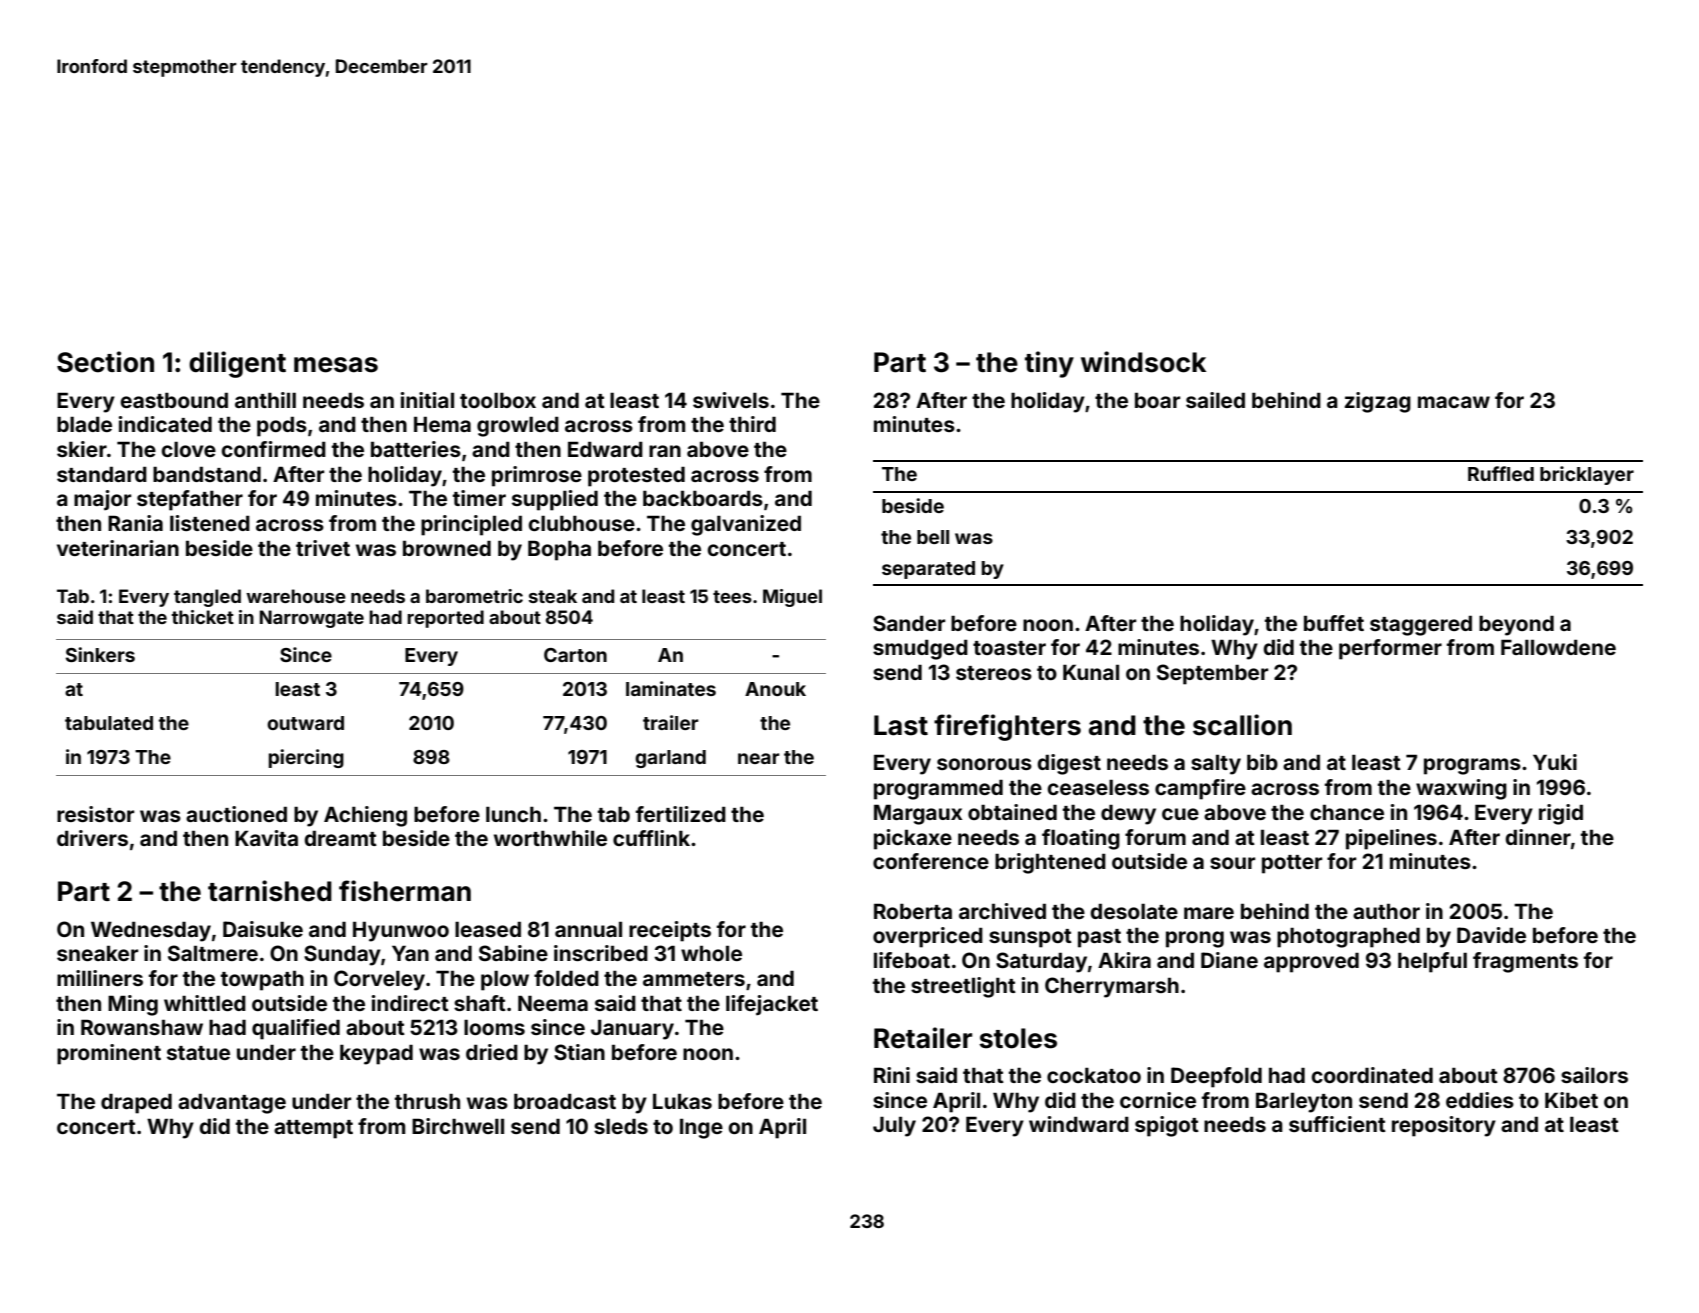 Image resolution: width=1699 pixels, height=1313 pixels. Describe the element at coordinates (731, 400) in the screenshot. I see `swivels` at that location.
